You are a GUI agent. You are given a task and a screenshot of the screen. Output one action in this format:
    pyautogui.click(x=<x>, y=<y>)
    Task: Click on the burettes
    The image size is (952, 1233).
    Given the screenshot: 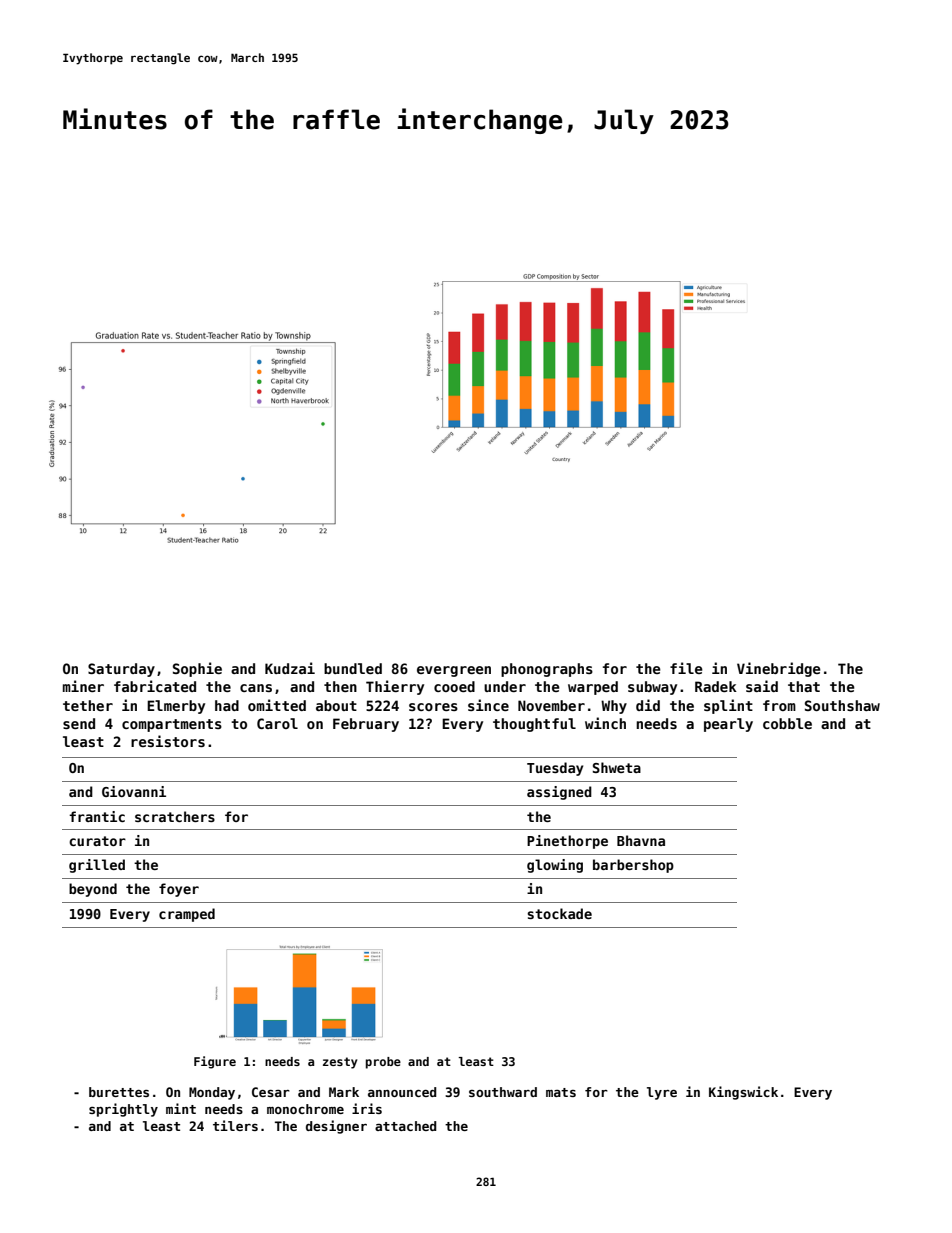 What is the action you would take?
    pyautogui.click(x=119, y=1092)
